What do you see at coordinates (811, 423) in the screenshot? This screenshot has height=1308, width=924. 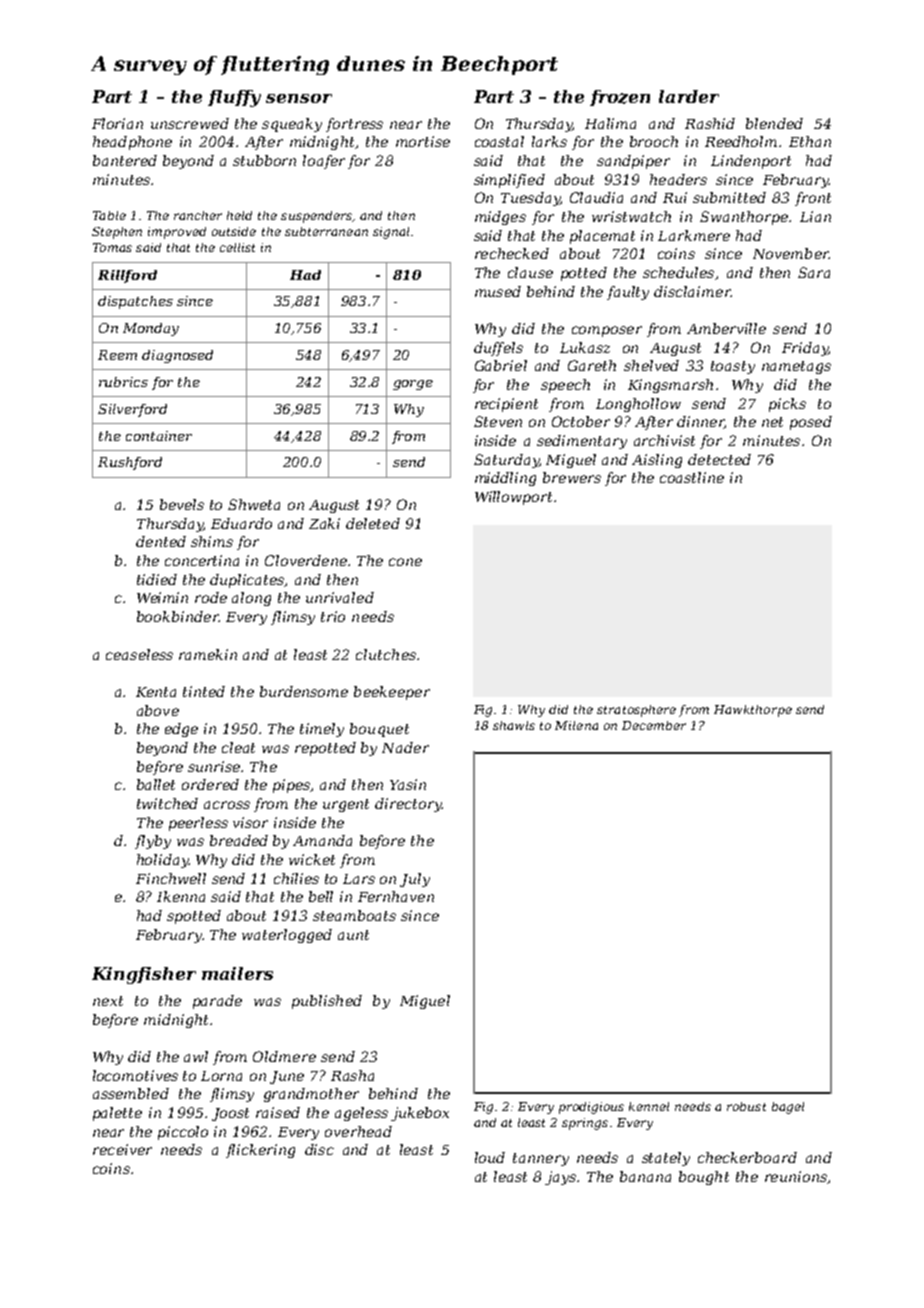 I see `posed` at bounding box center [811, 423].
